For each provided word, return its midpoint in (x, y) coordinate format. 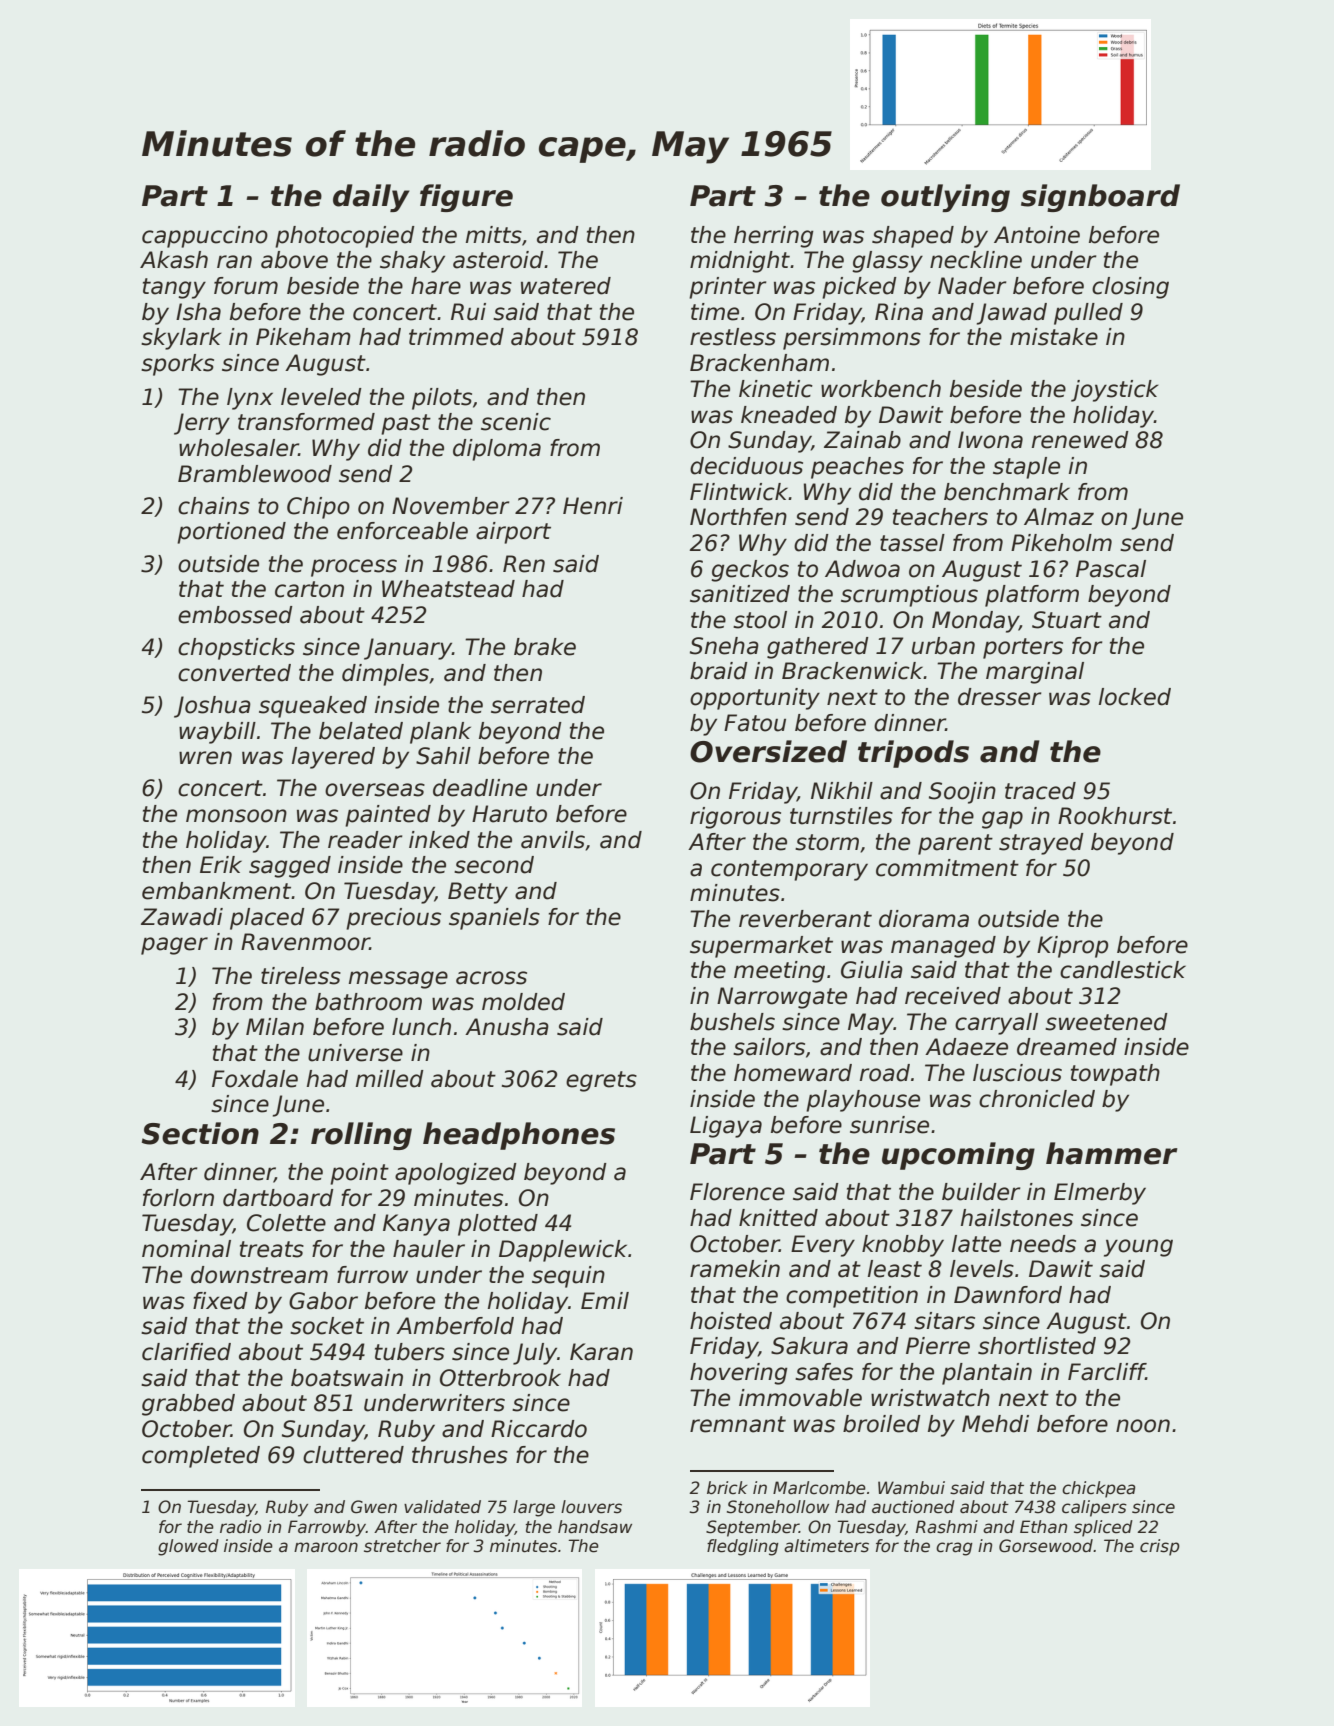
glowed (188, 1547)
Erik (221, 864)
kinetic (776, 389)
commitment (947, 868)
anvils (553, 840)
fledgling (743, 1547)
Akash (174, 260)
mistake (1054, 337)
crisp (1160, 1547)
